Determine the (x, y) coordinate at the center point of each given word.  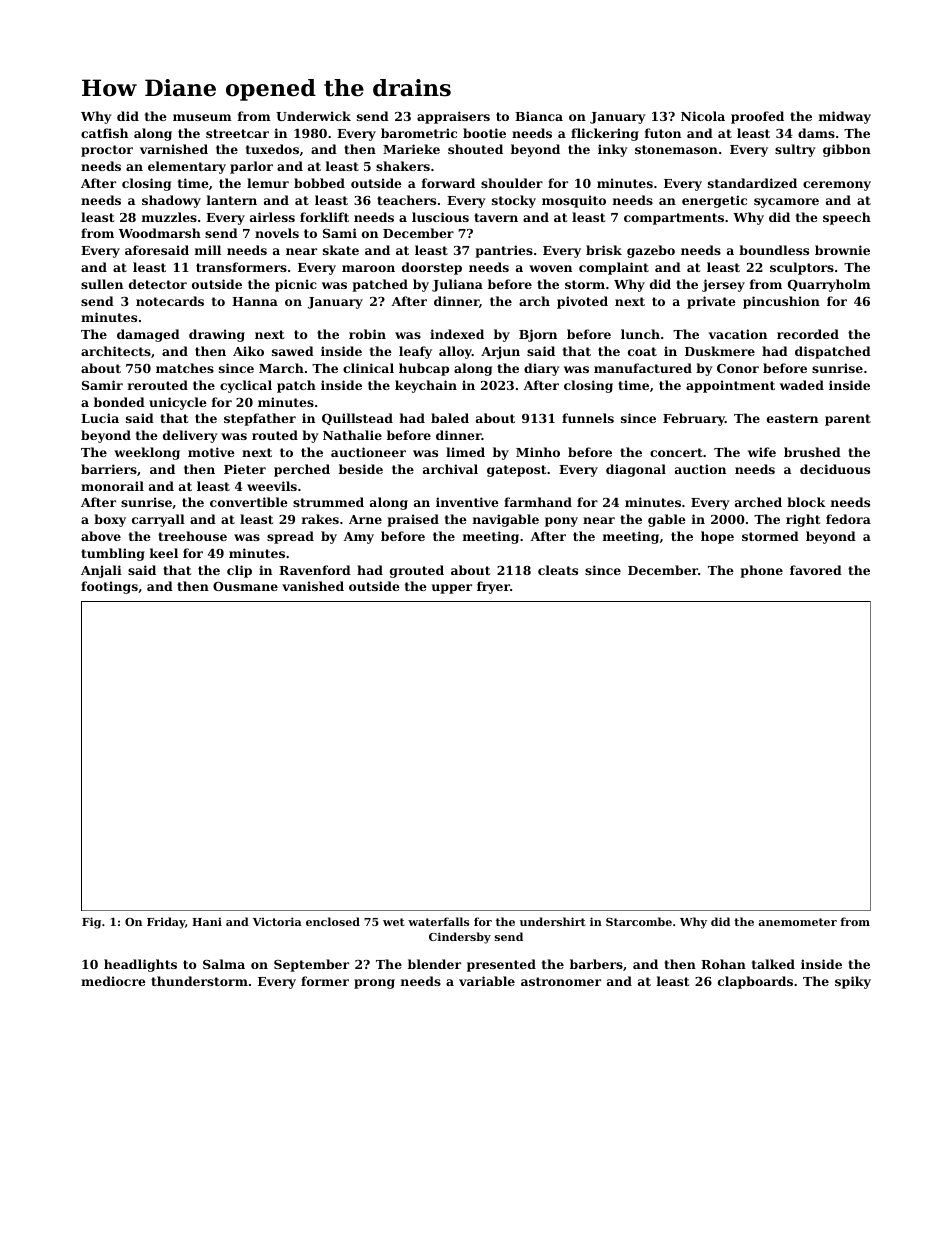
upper (452, 589)
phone (761, 571)
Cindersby (460, 938)
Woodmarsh (160, 233)
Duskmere (720, 351)
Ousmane (245, 586)
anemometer (797, 922)
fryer (493, 587)
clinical (368, 368)
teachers (406, 200)
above (101, 536)
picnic (296, 285)
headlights (140, 965)
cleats (558, 570)
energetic (714, 201)
